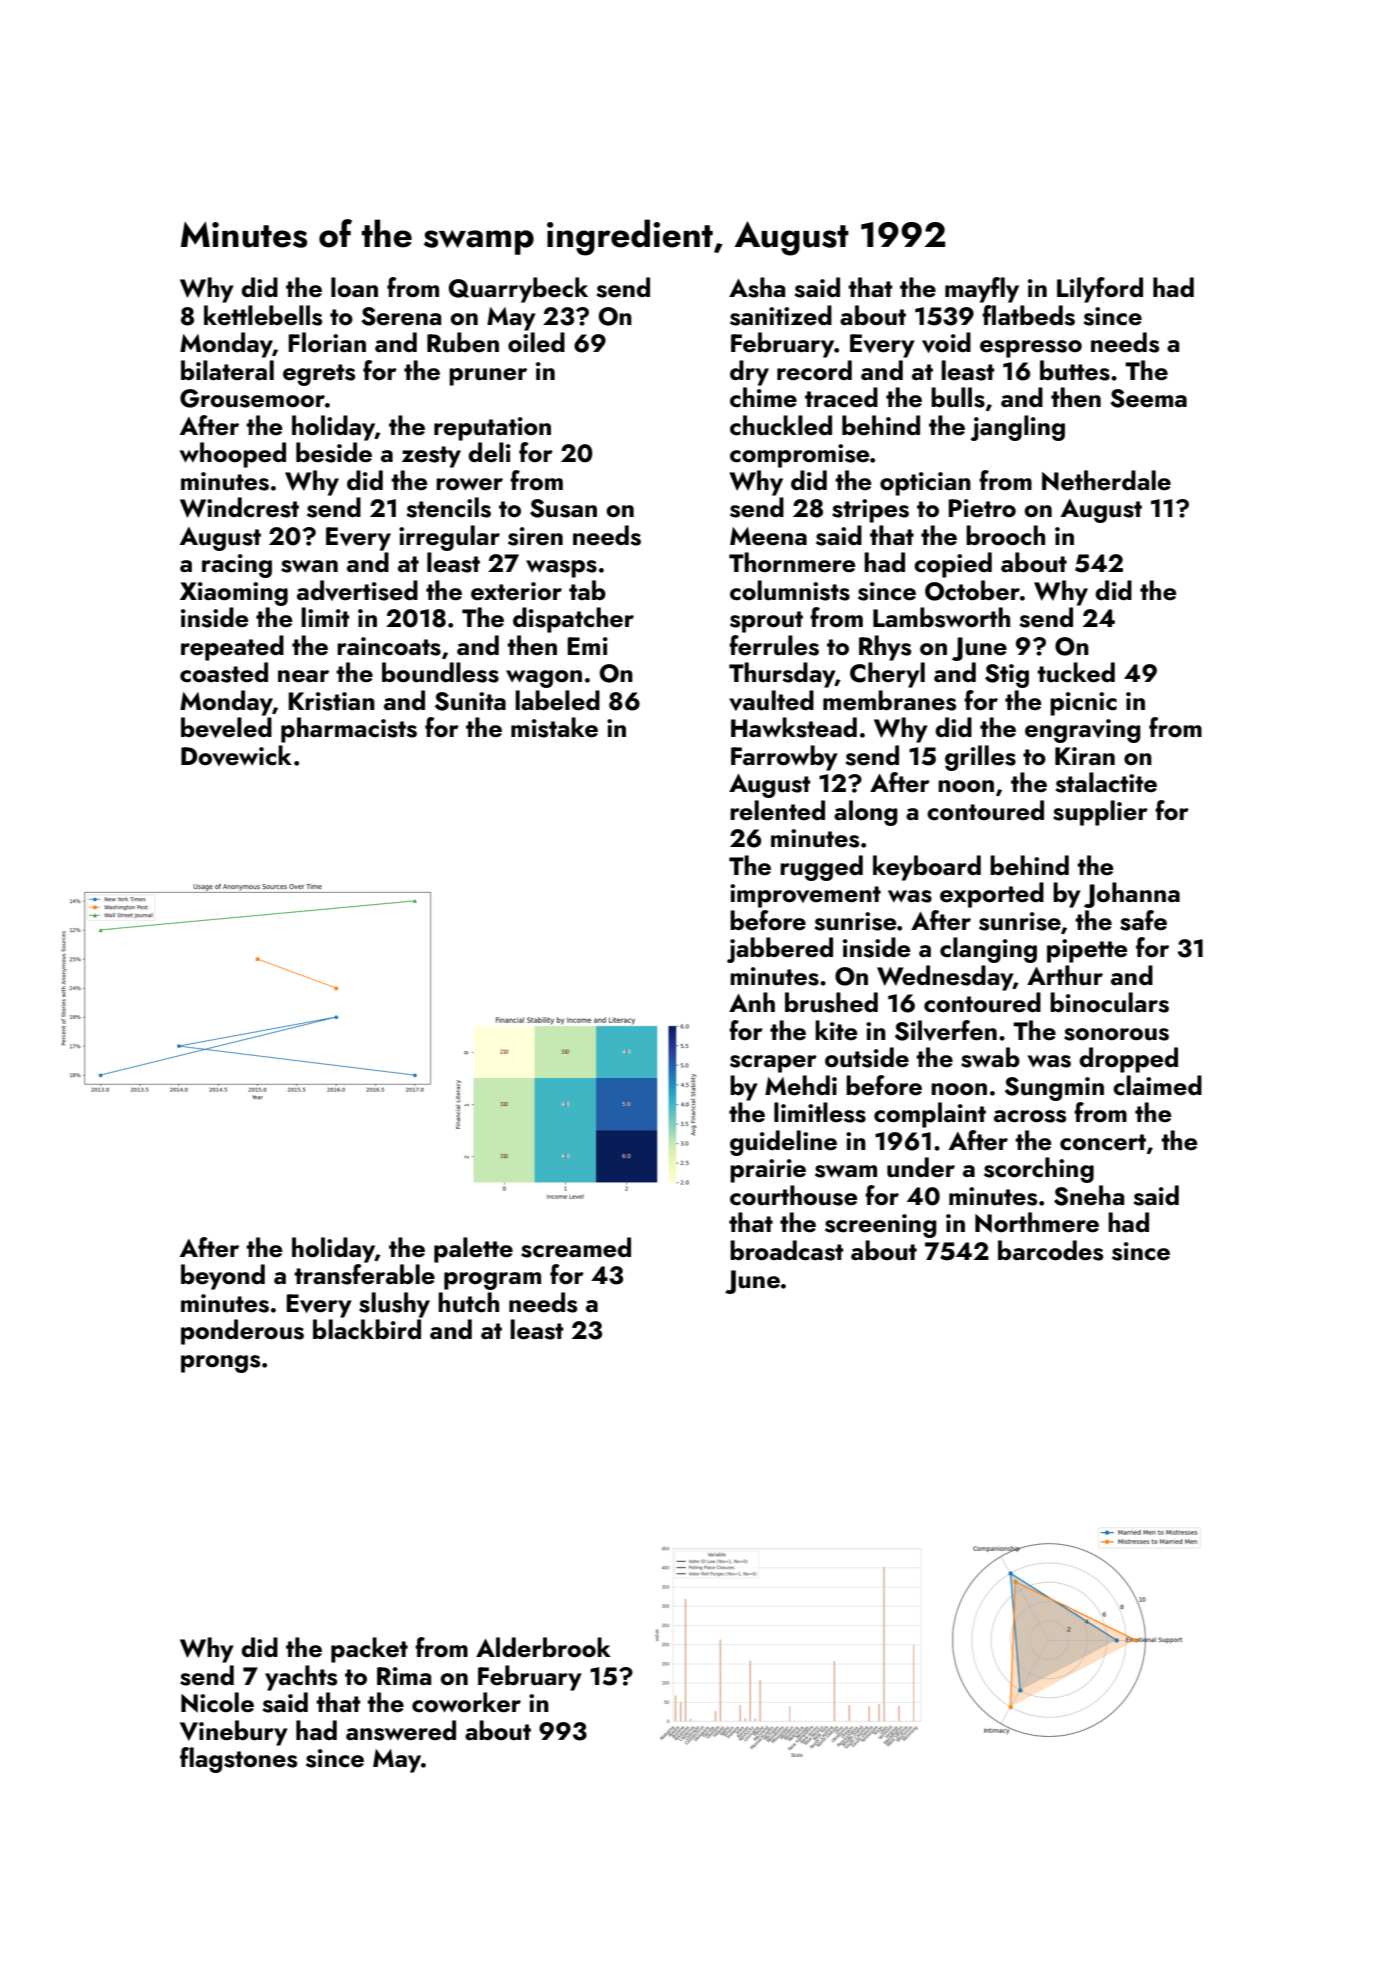 This screenshot has width=1386, height=1969. I want to click on Asha, so click(757, 287).
